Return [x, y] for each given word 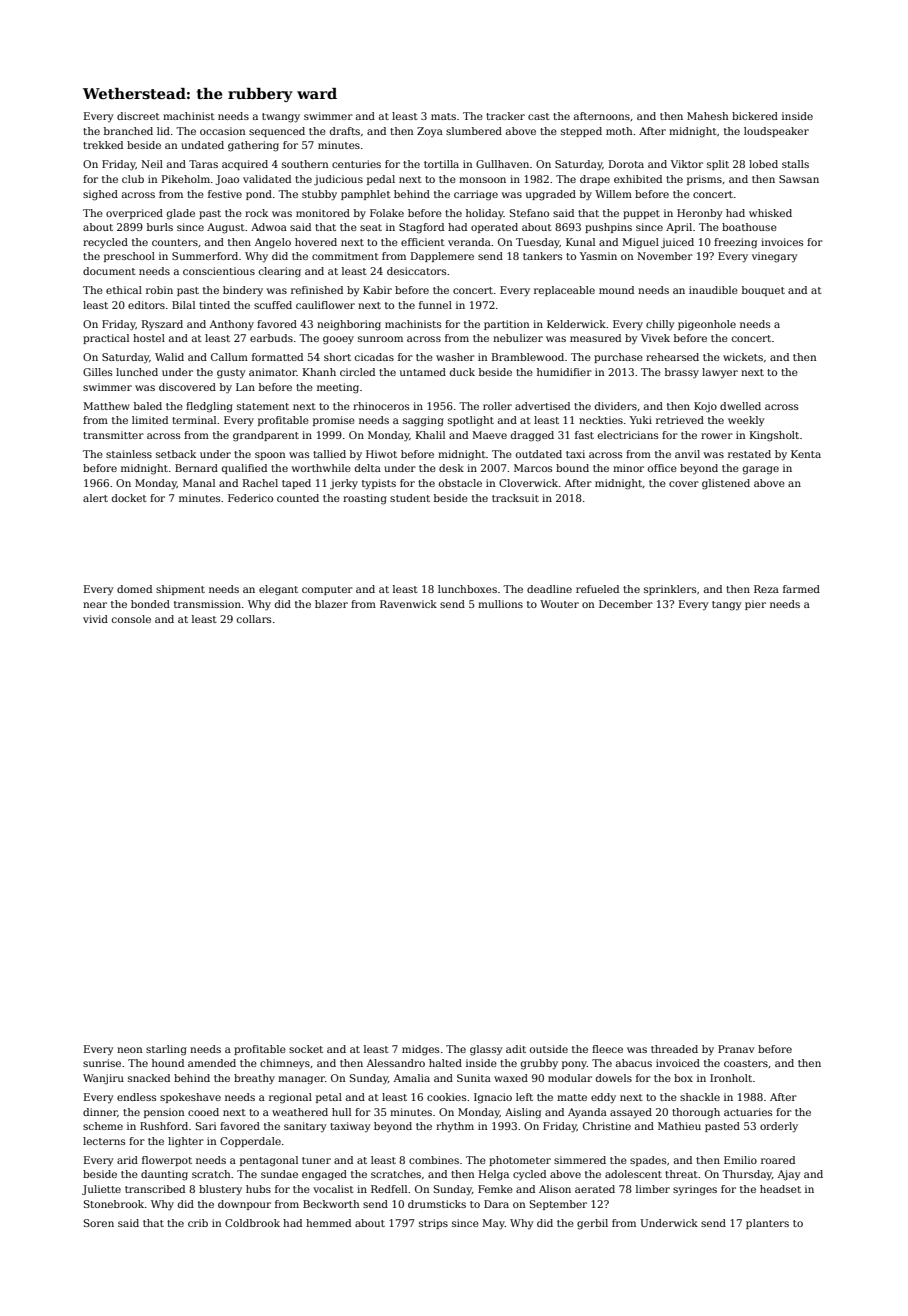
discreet [138, 116]
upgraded [551, 195]
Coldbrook [252, 1223]
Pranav [736, 1049]
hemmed [328, 1223]
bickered [755, 116]
